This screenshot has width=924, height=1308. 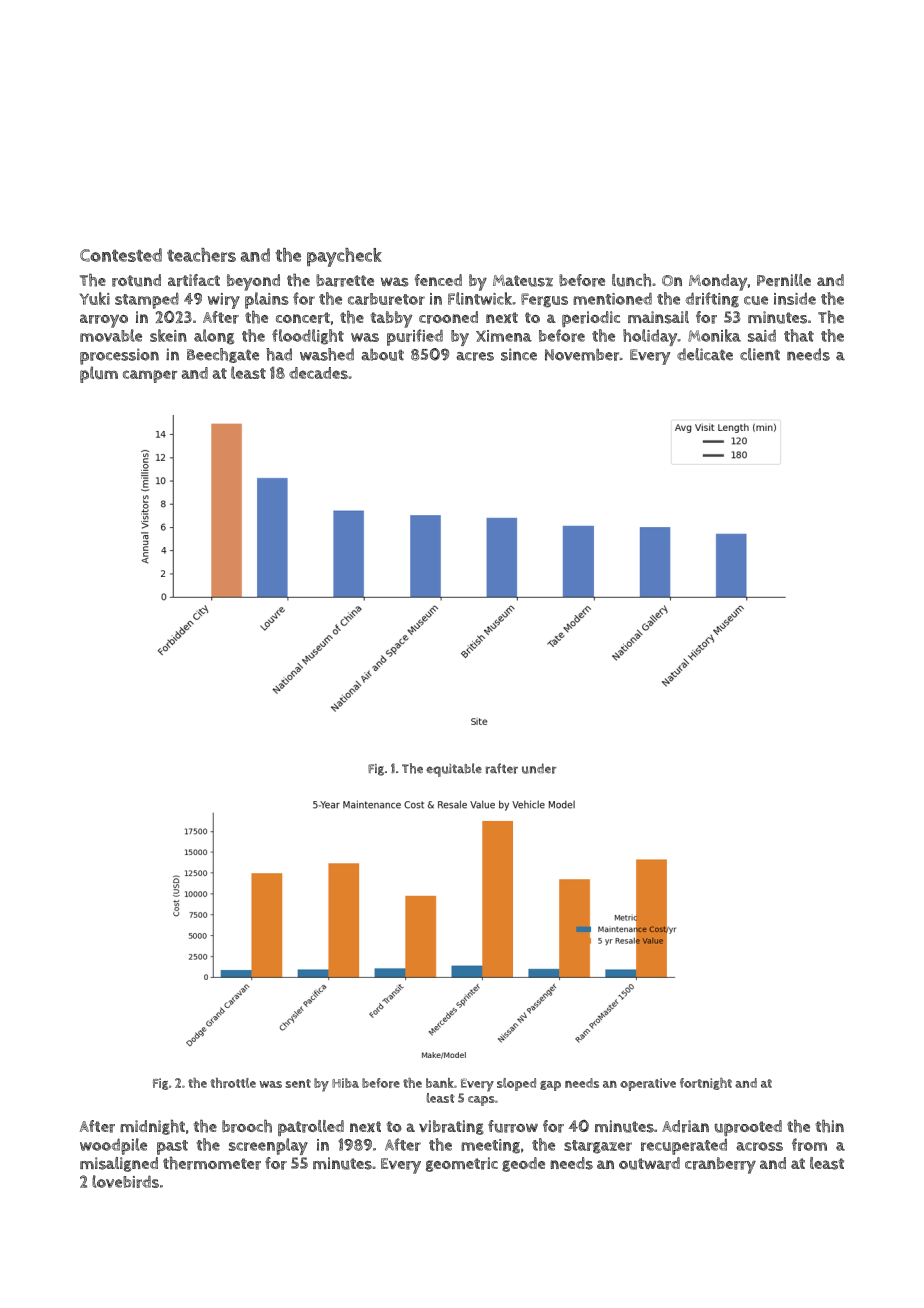 I want to click on brooch, so click(x=247, y=1126).
